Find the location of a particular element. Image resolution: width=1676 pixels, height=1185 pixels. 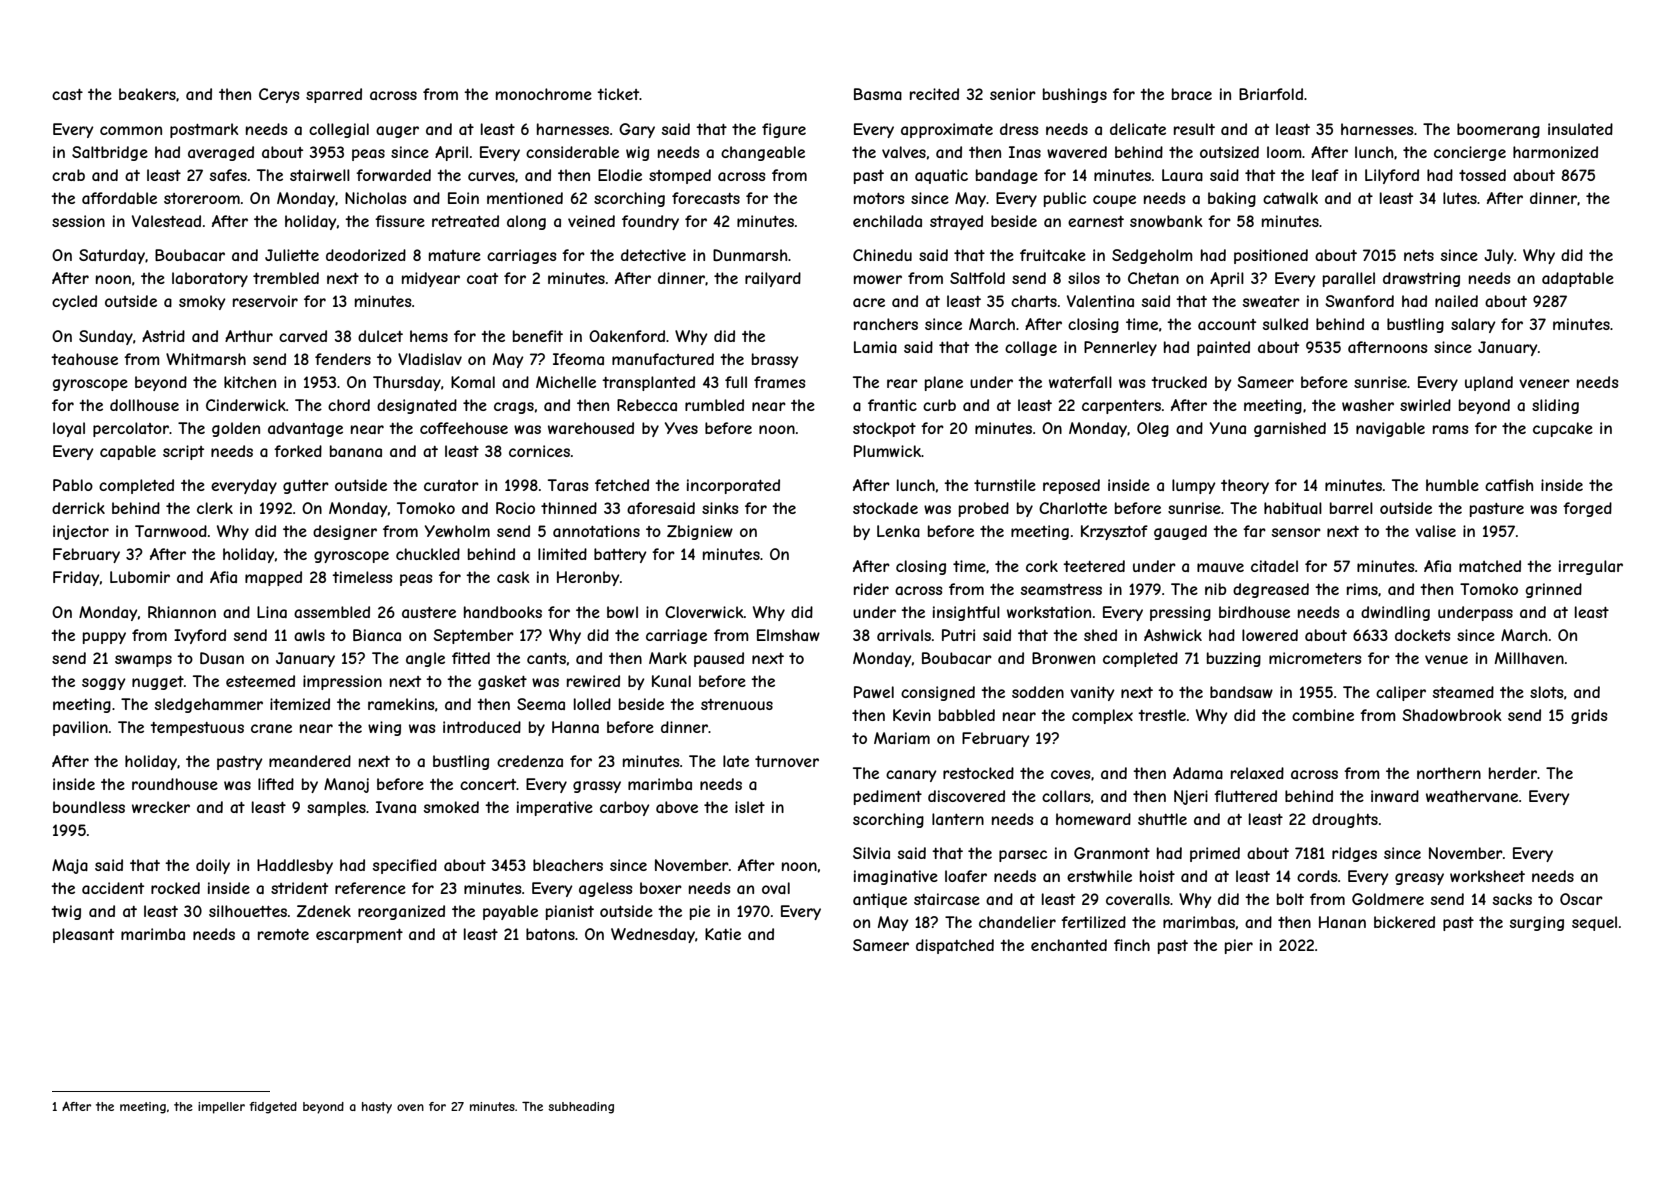

pleasant is located at coordinates (83, 935).
